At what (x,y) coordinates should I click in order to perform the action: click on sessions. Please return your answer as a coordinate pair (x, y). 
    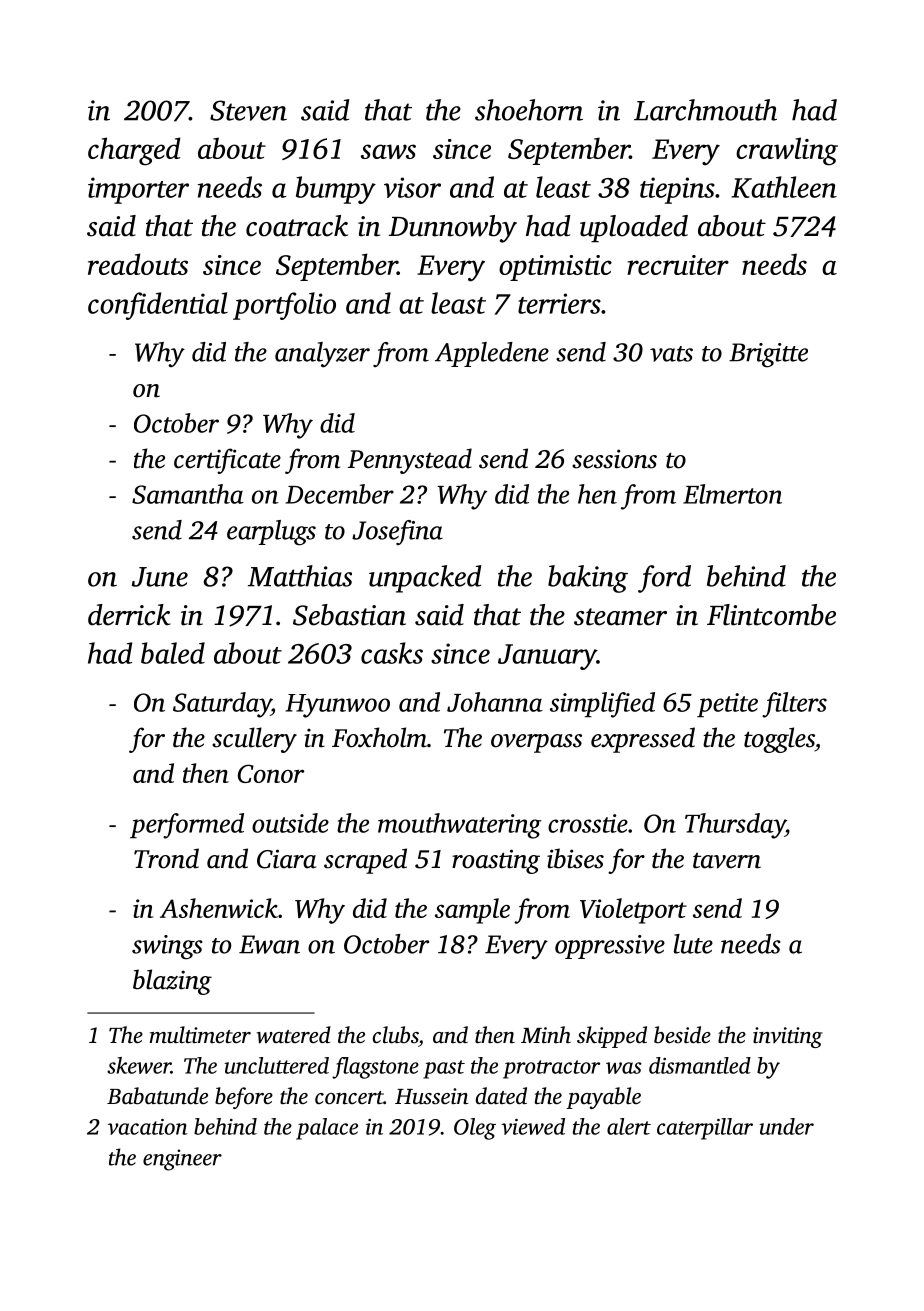
    Looking at the image, I should click on (614, 459).
